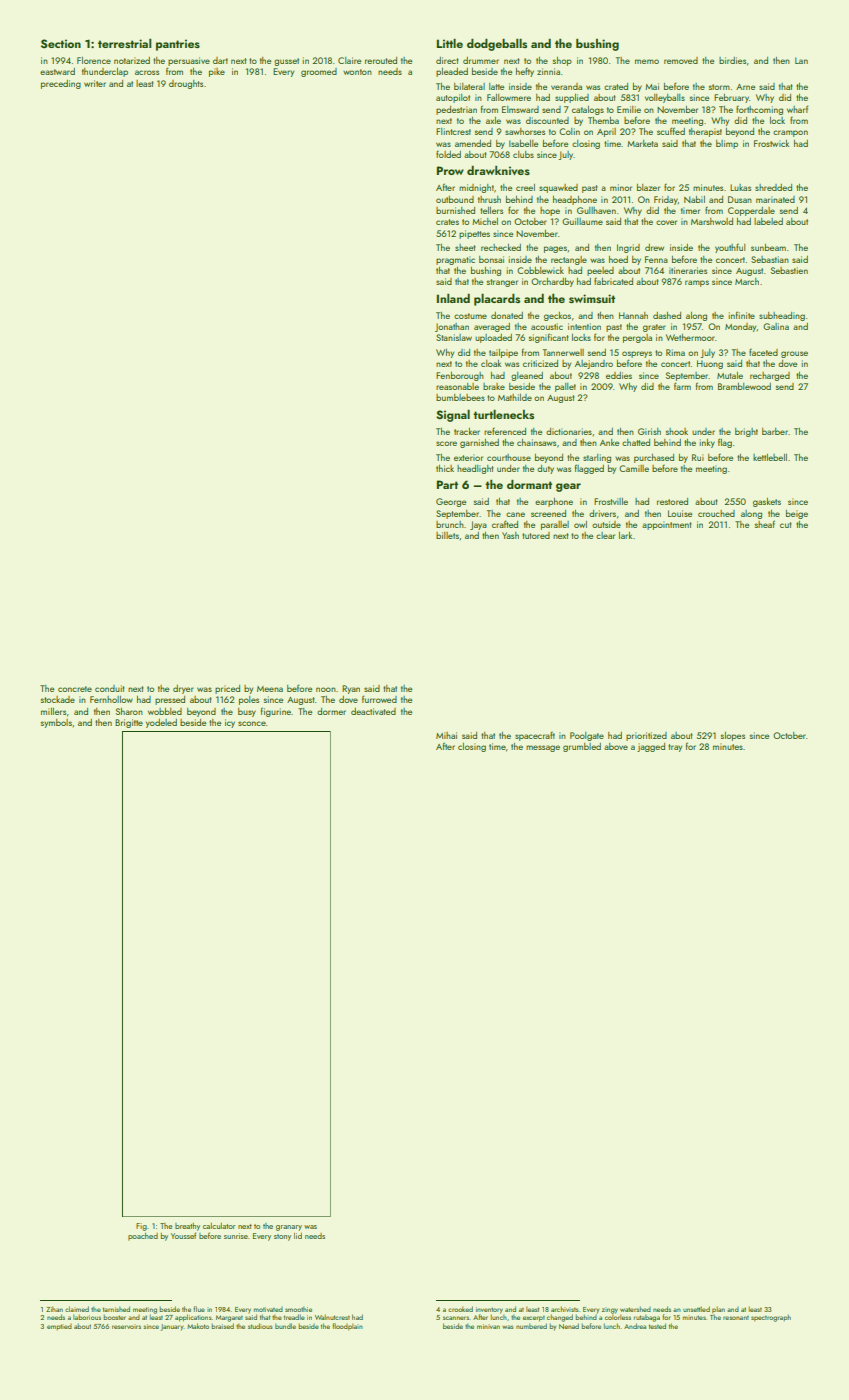 The height and width of the screenshot is (1400, 849). What do you see at coordinates (187, 1227) in the screenshot?
I see `breathy` at bounding box center [187, 1227].
